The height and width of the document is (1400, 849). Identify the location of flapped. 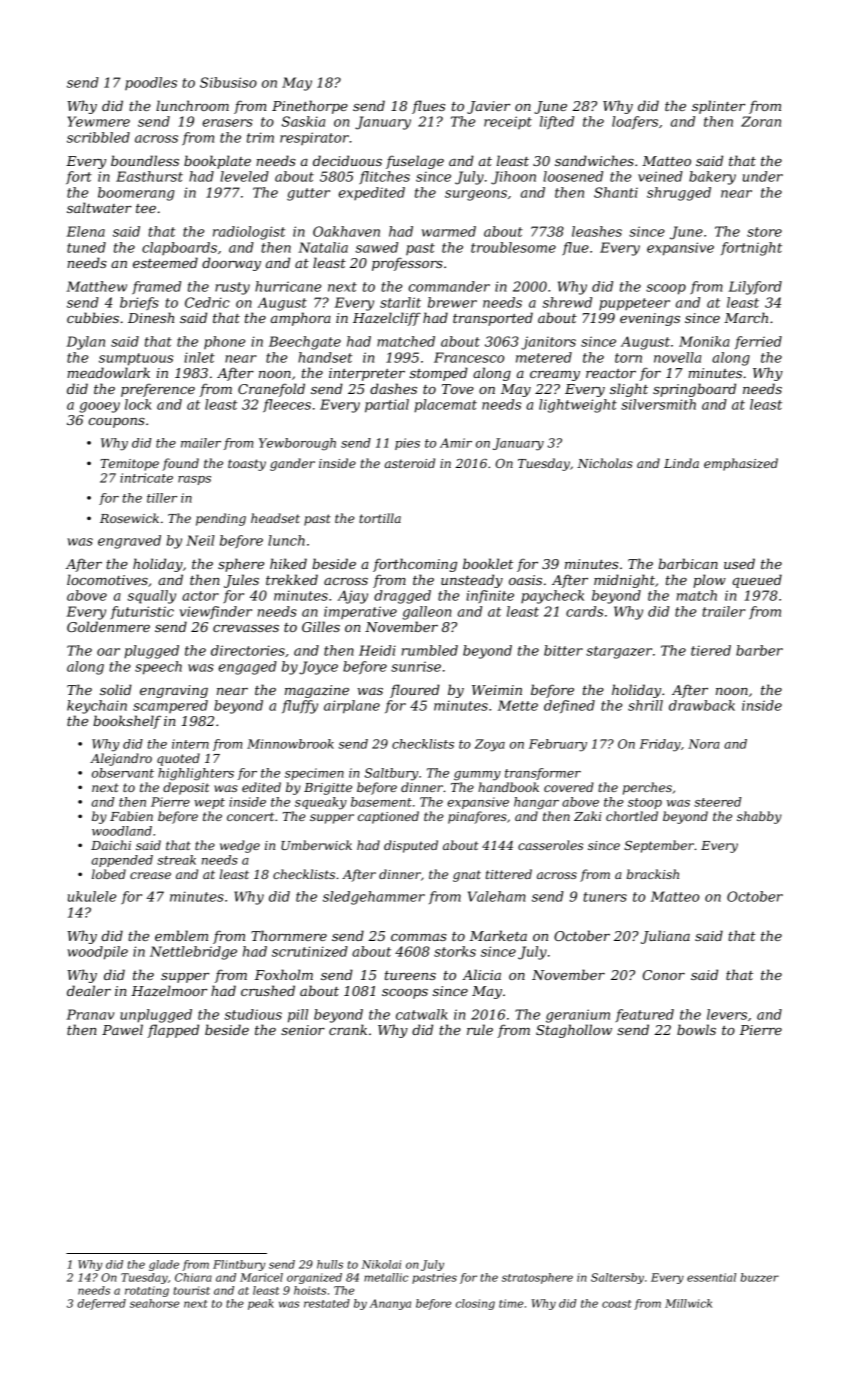
(173, 1031).
